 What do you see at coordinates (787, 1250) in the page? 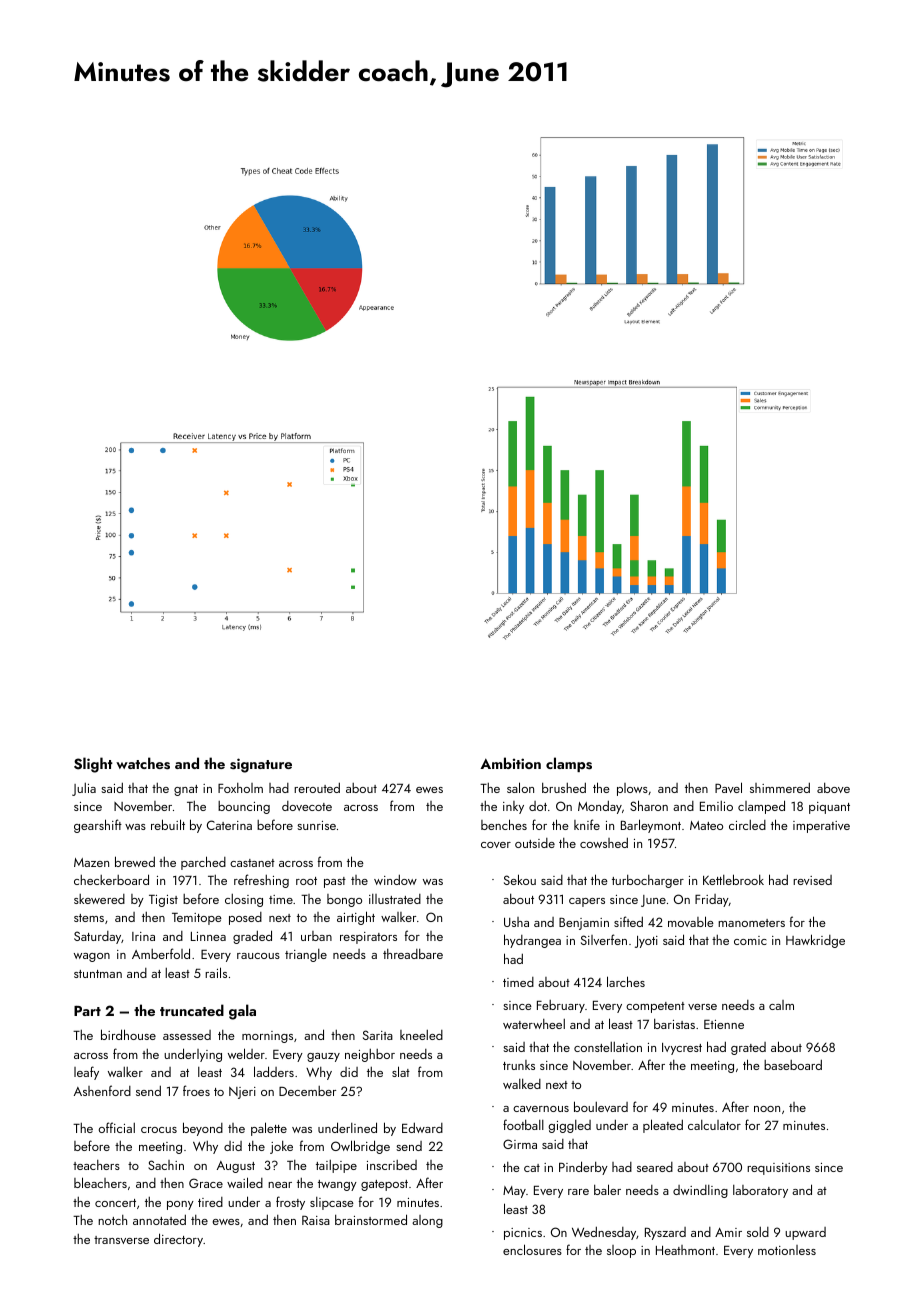
I see `motionless` at bounding box center [787, 1250].
